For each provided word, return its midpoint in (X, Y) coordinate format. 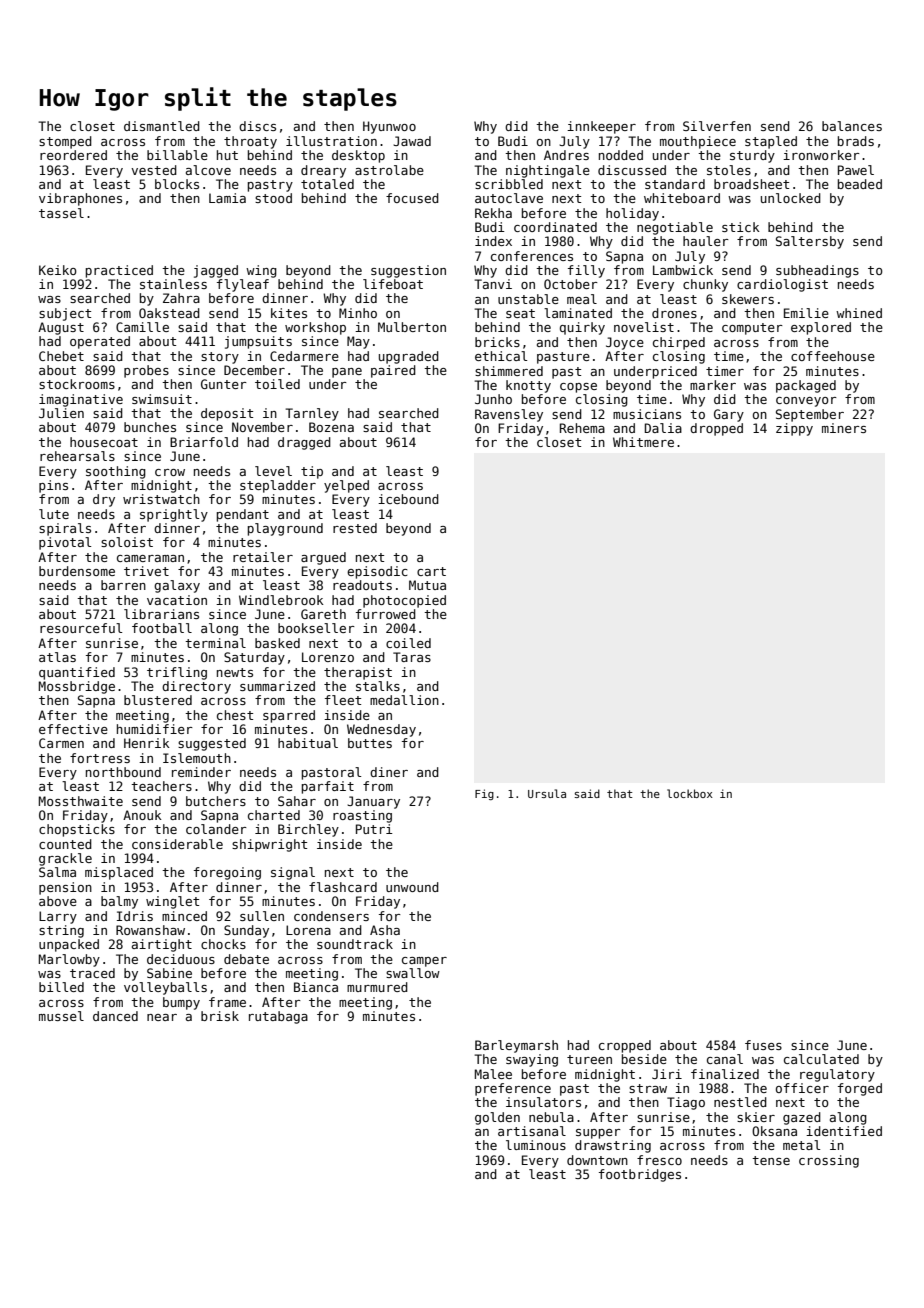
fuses (763, 1045)
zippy (794, 429)
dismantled (162, 126)
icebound (408, 499)
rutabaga (278, 1017)
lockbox (690, 793)
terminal (215, 643)
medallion (404, 700)
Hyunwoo (389, 127)
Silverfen (717, 126)
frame (227, 1002)
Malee (493, 1074)
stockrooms (77, 384)
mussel (61, 1016)
